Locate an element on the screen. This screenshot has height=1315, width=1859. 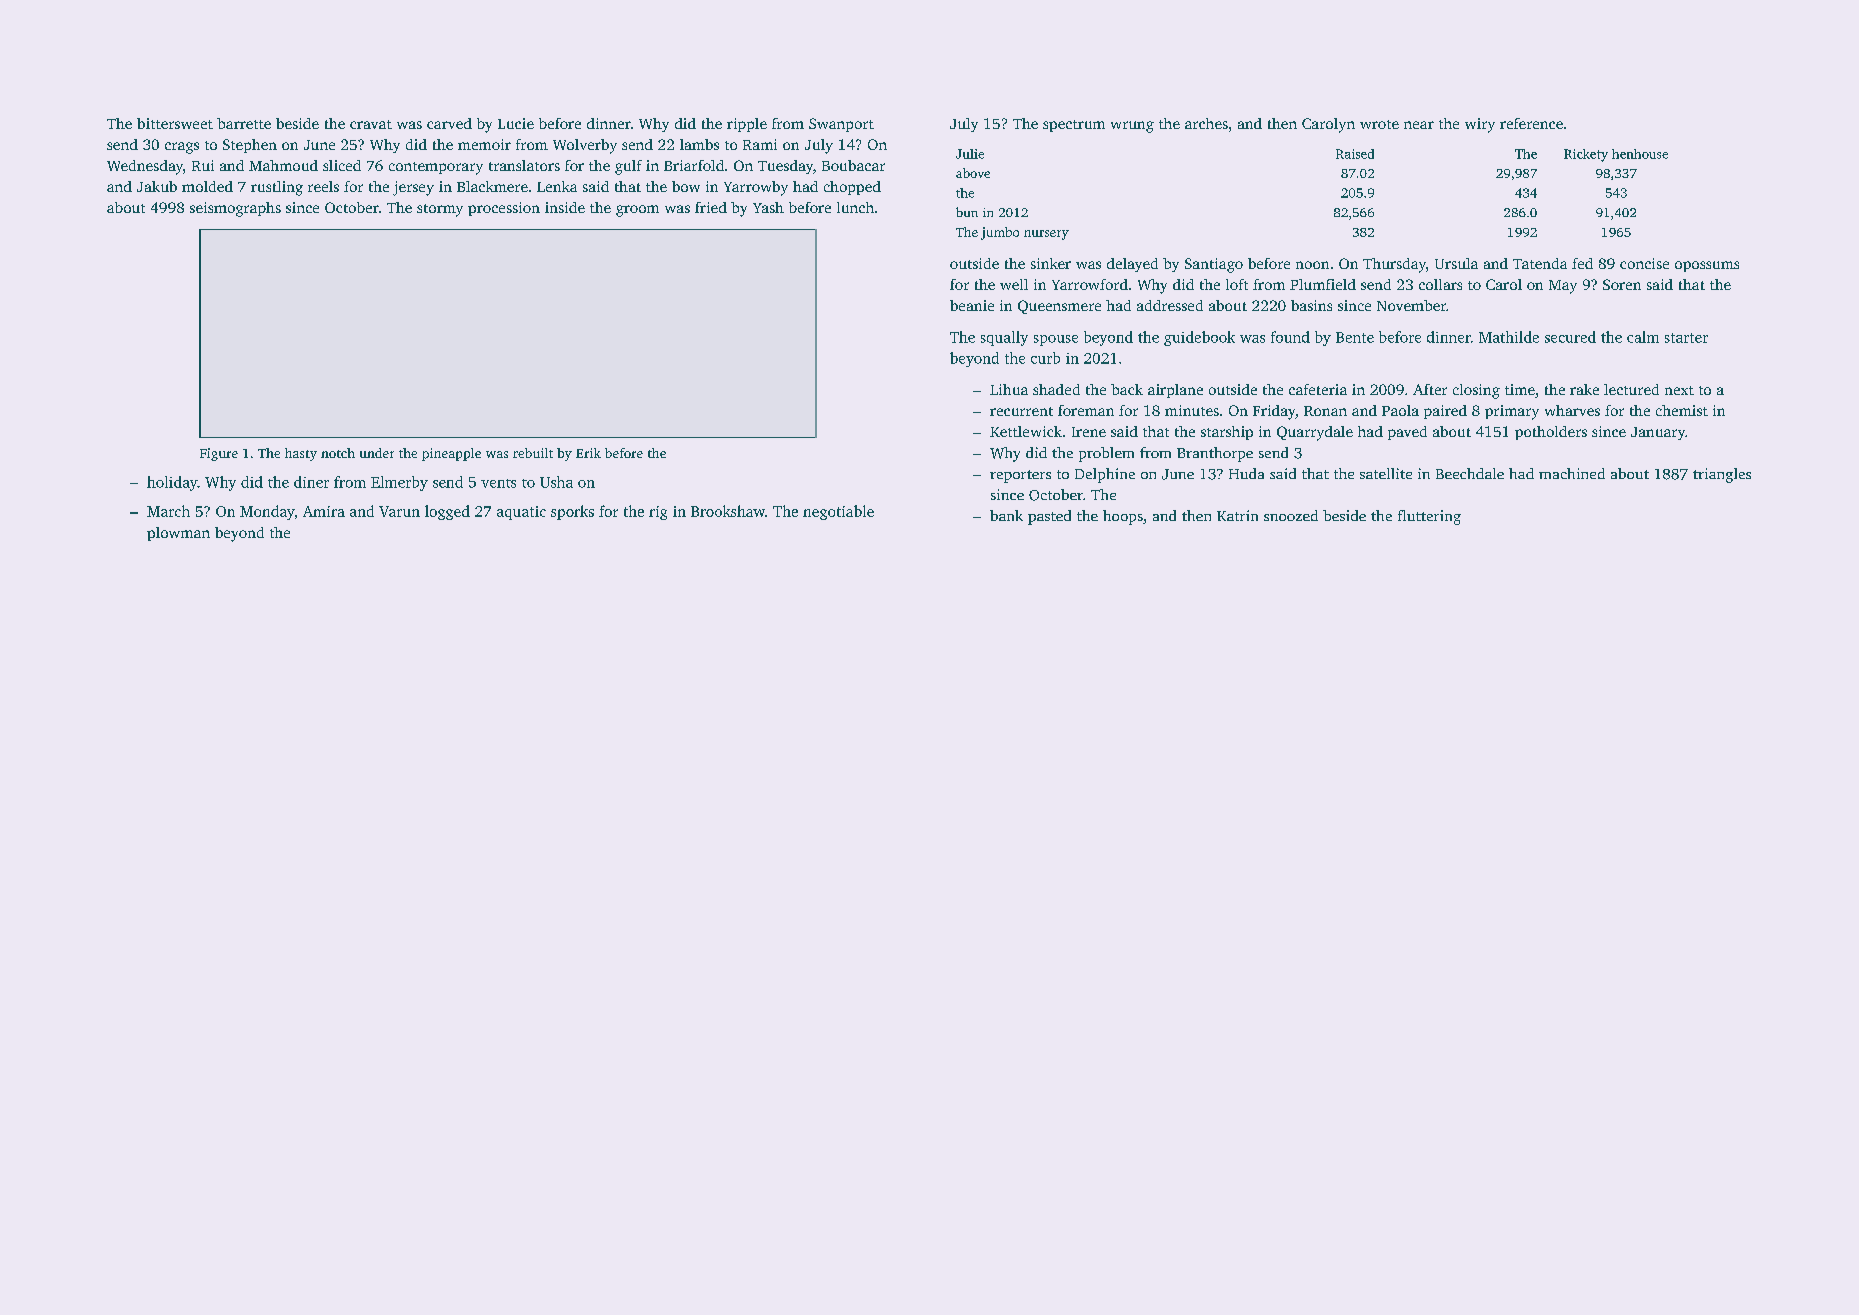
opossums is located at coordinates (1707, 266).
